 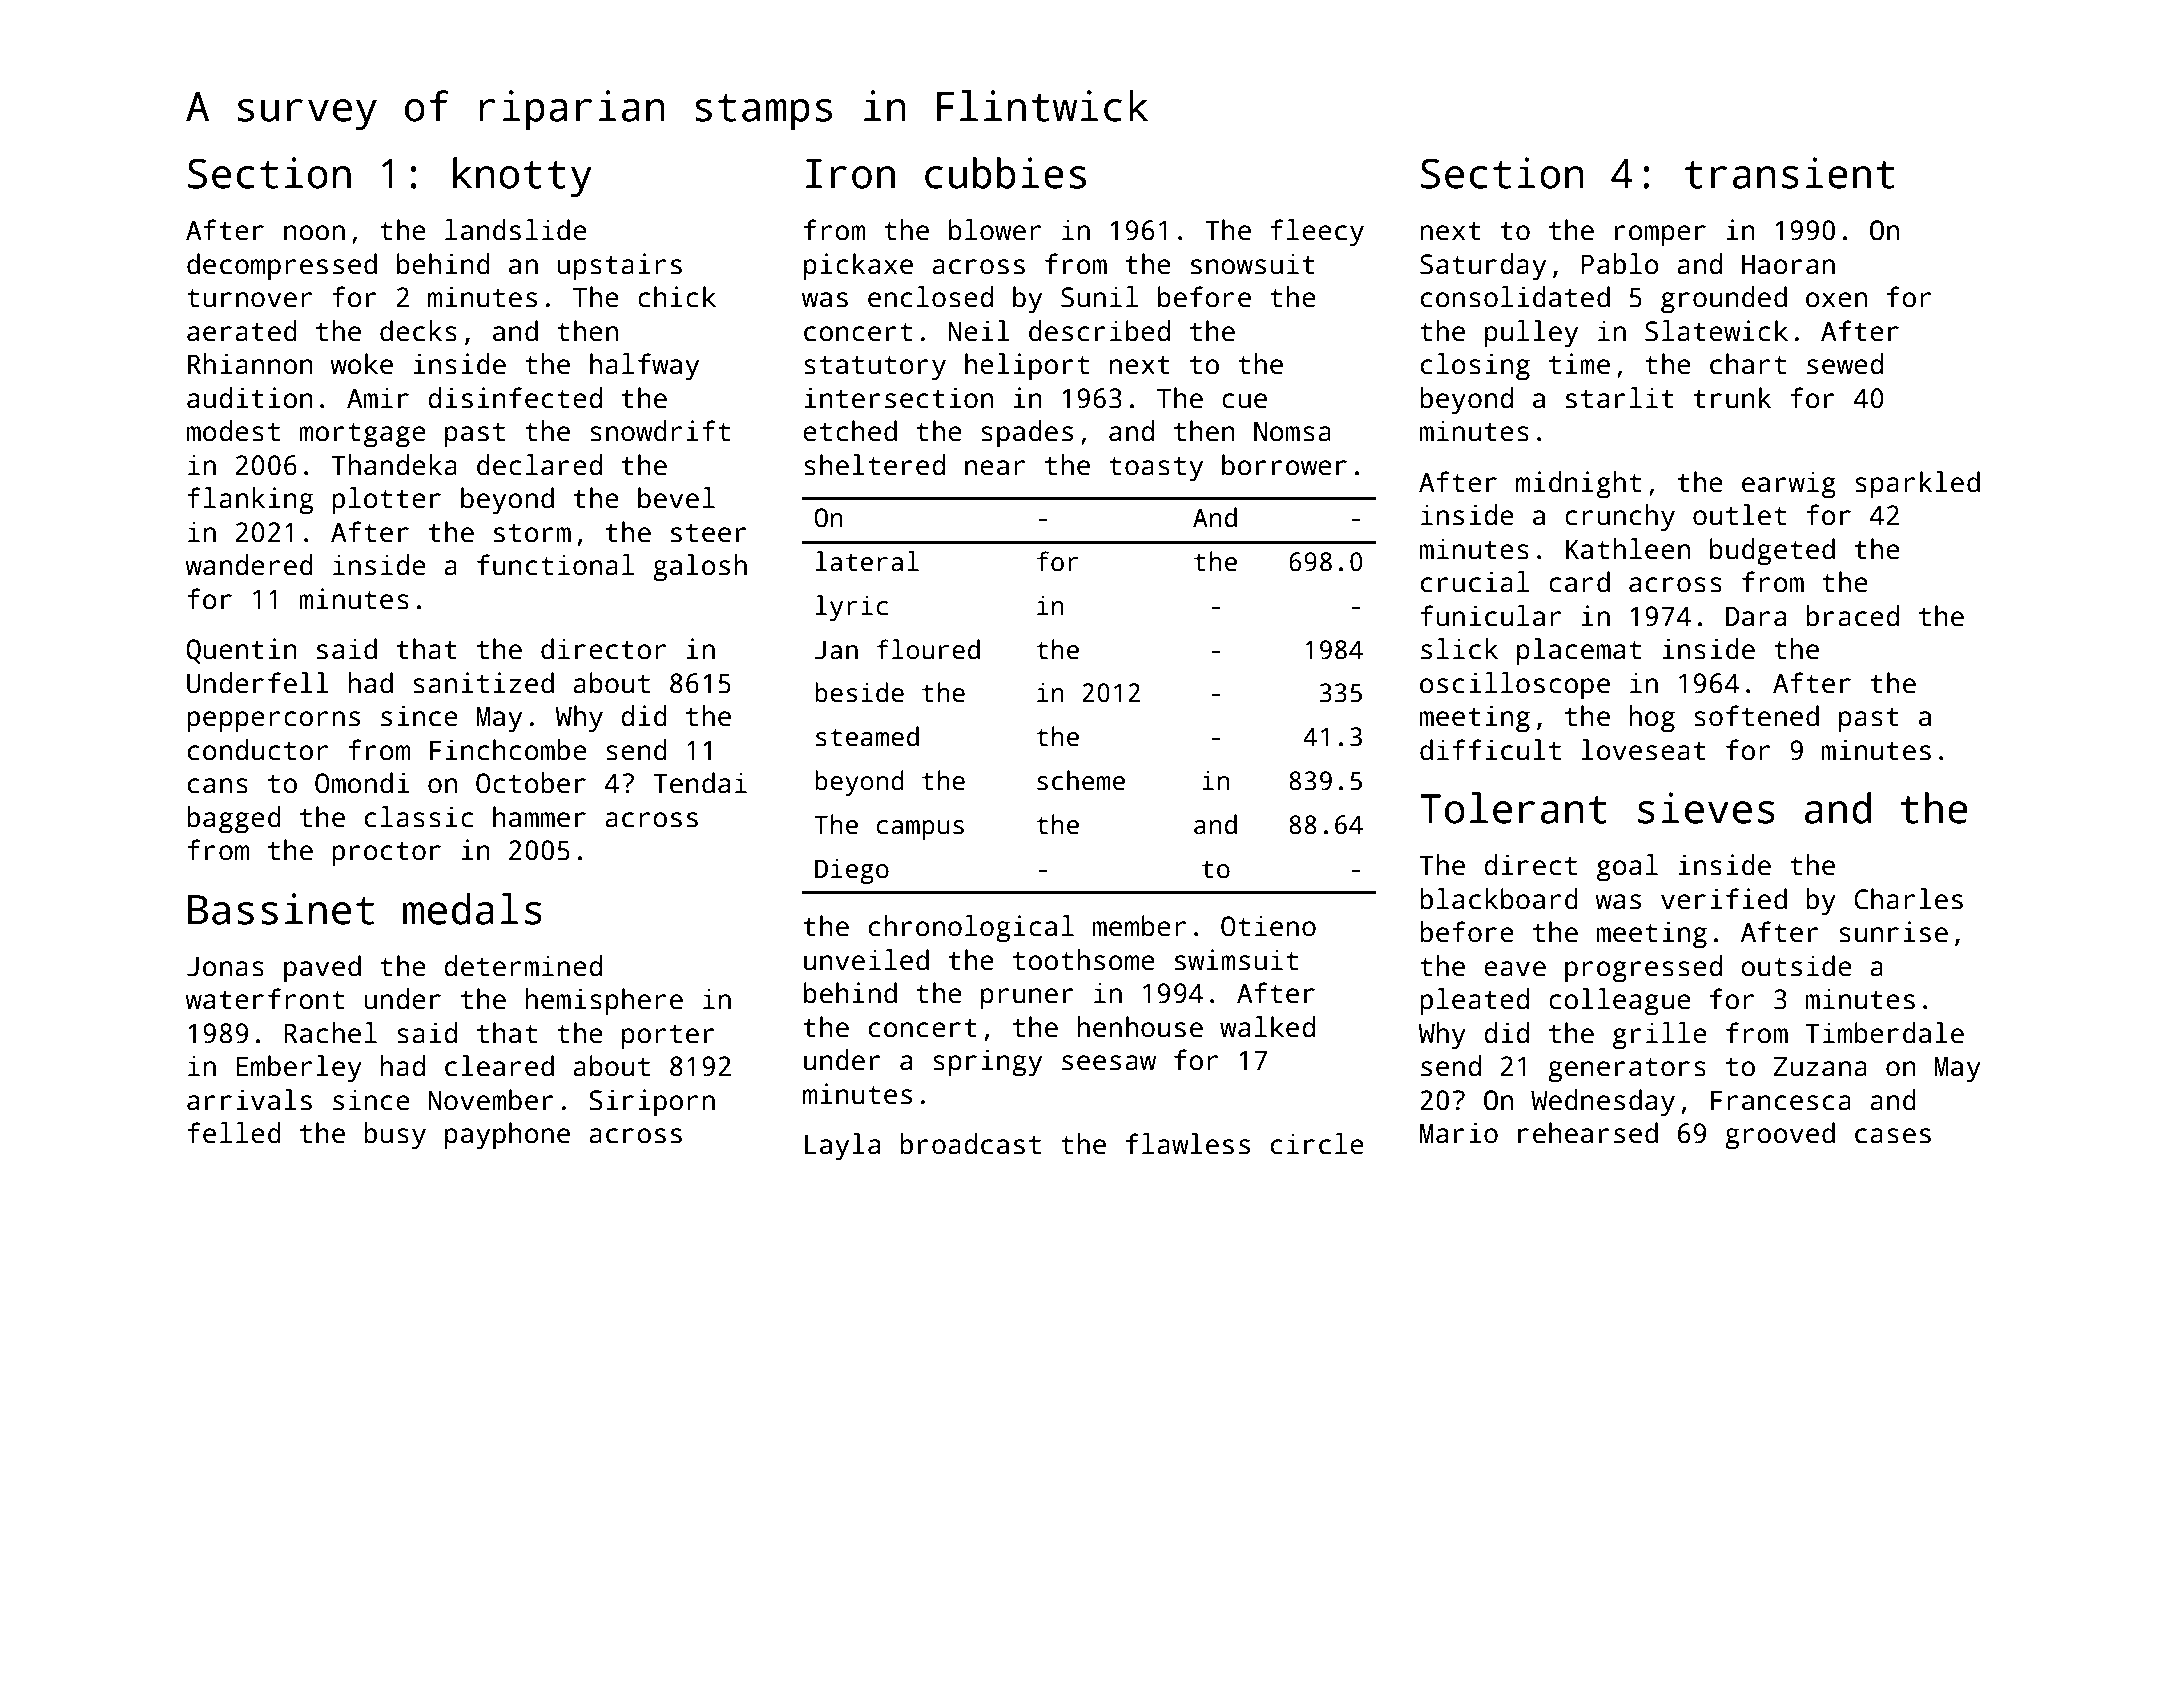 I want to click on wandered, so click(x=249, y=565).
